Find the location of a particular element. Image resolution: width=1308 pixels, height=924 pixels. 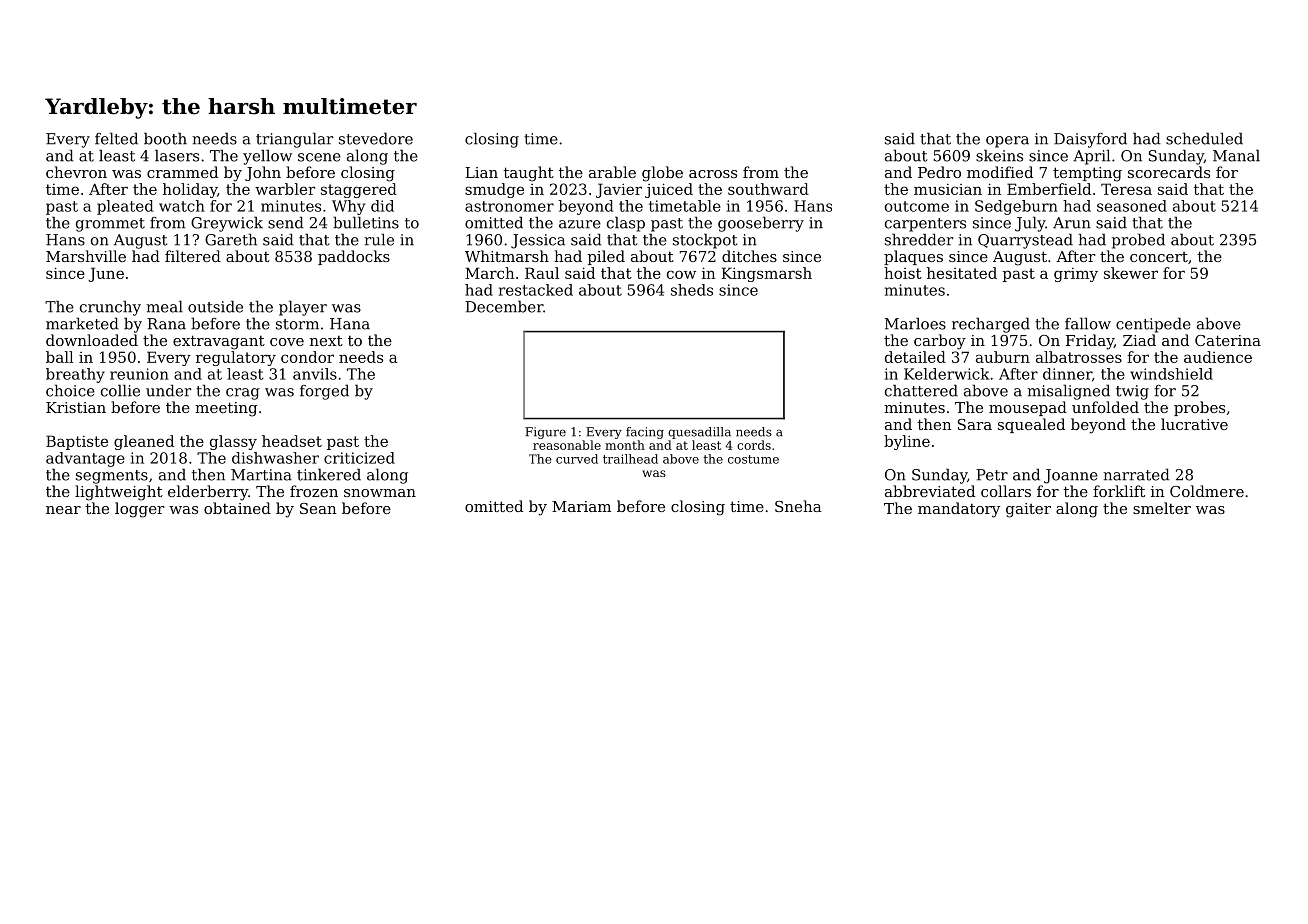

forklift is located at coordinates (1119, 491).
